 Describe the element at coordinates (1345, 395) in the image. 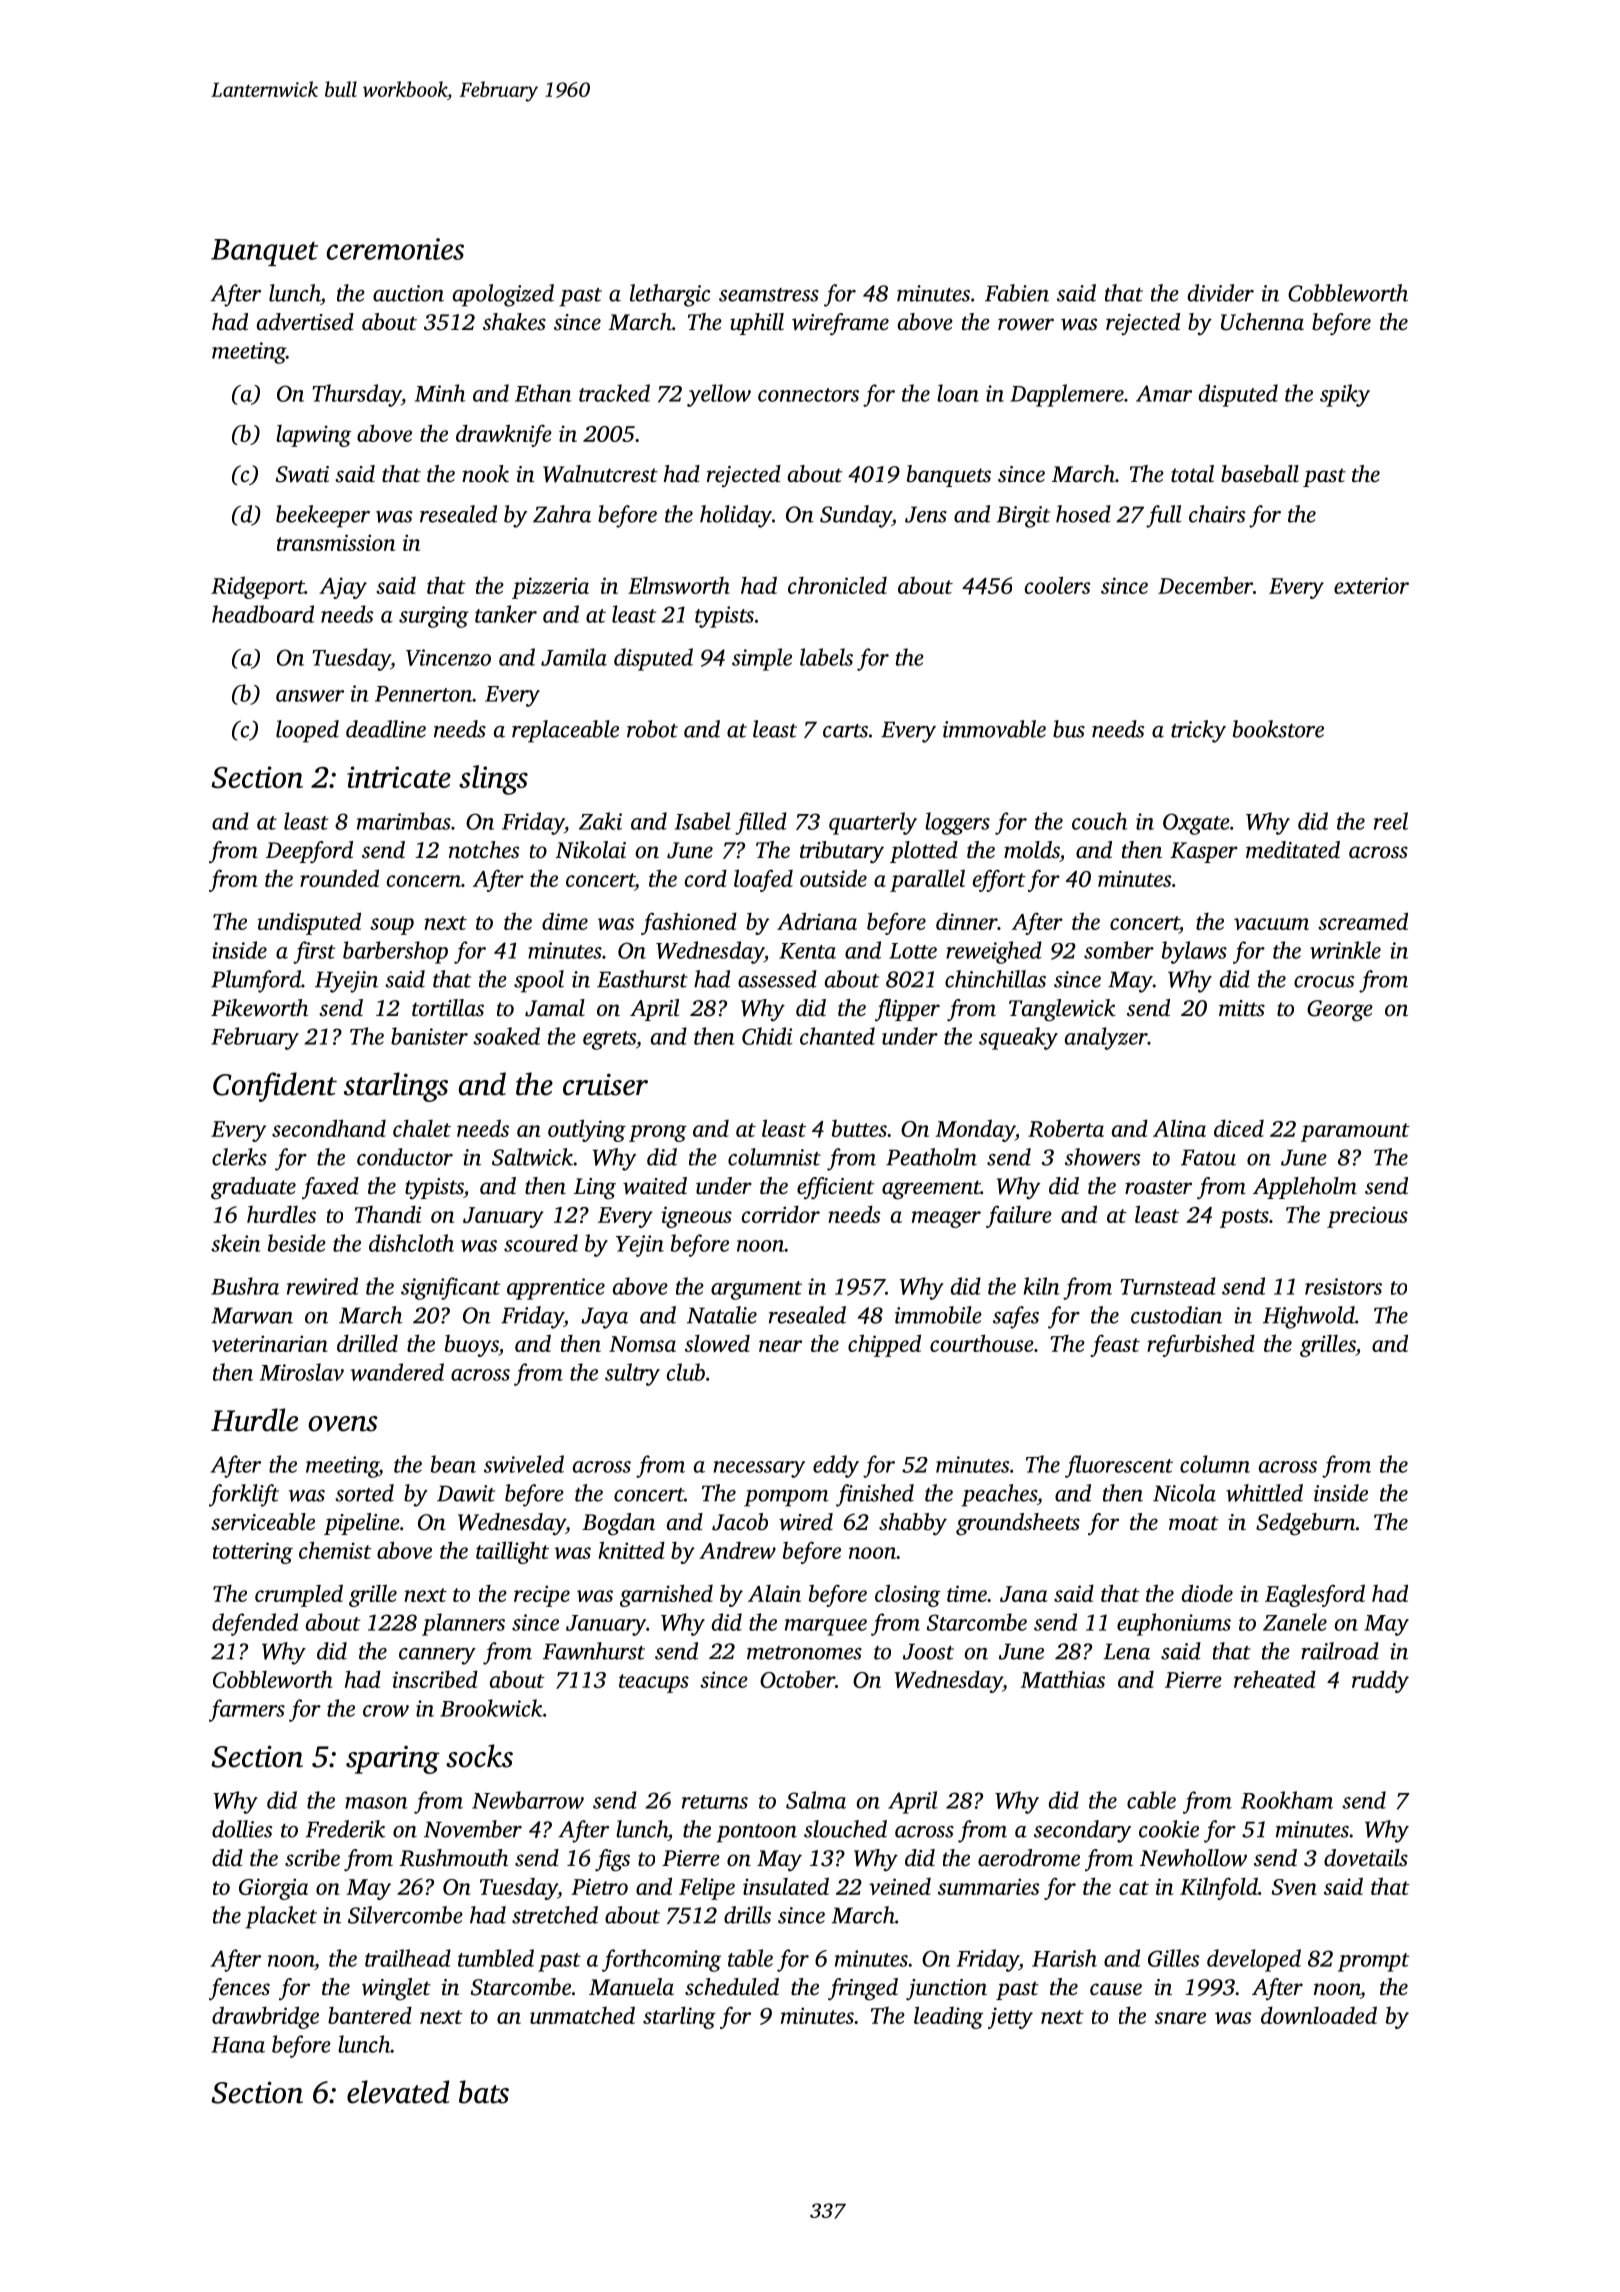

I see `spiky` at that location.
